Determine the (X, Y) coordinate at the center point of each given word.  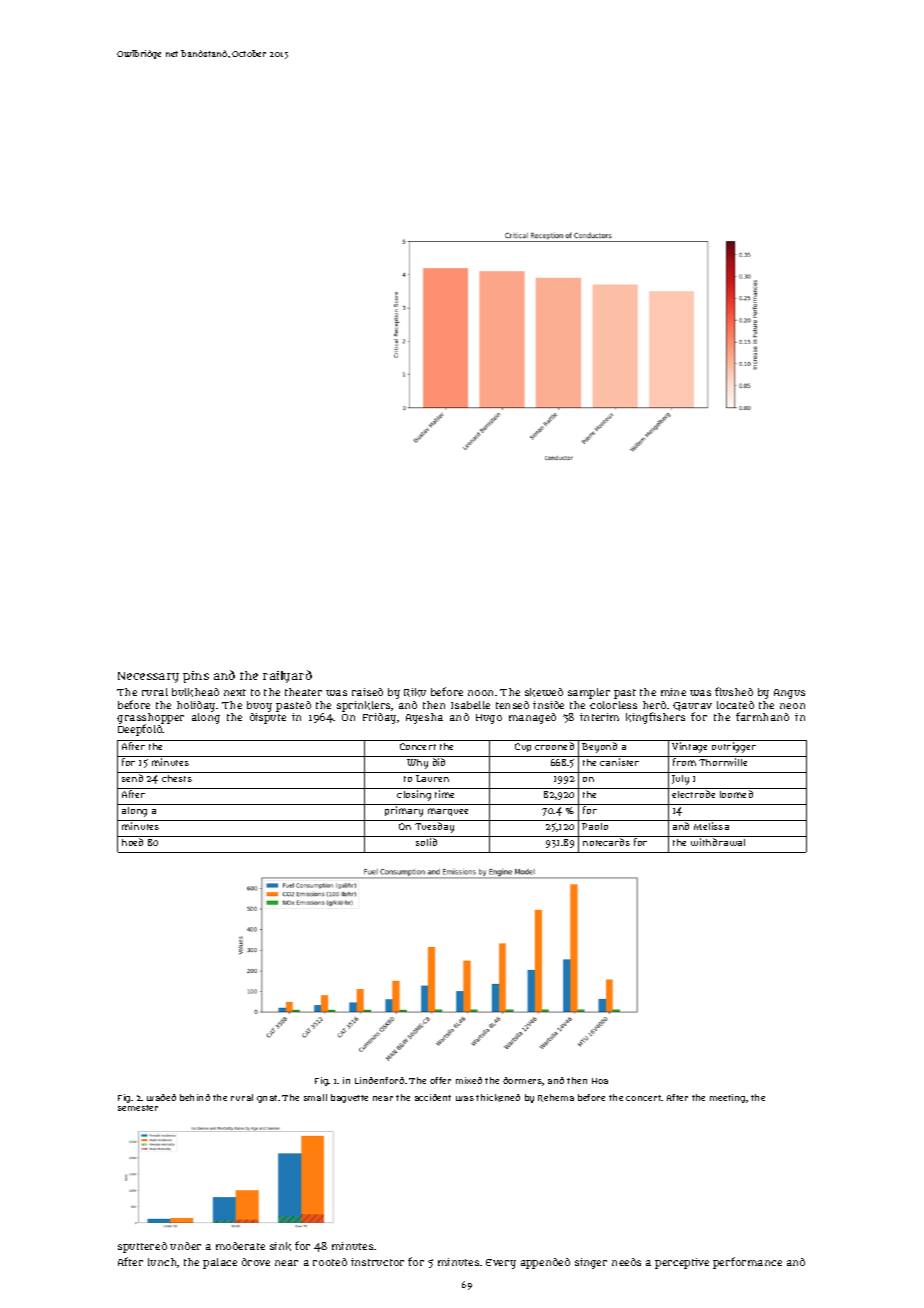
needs (626, 1262)
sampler (589, 693)
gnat (267, 1099)
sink (280, 1246)
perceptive (682, 1263)
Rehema (556, 1098)
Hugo (489, 719)
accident (433, 1097)
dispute (268, 718)
